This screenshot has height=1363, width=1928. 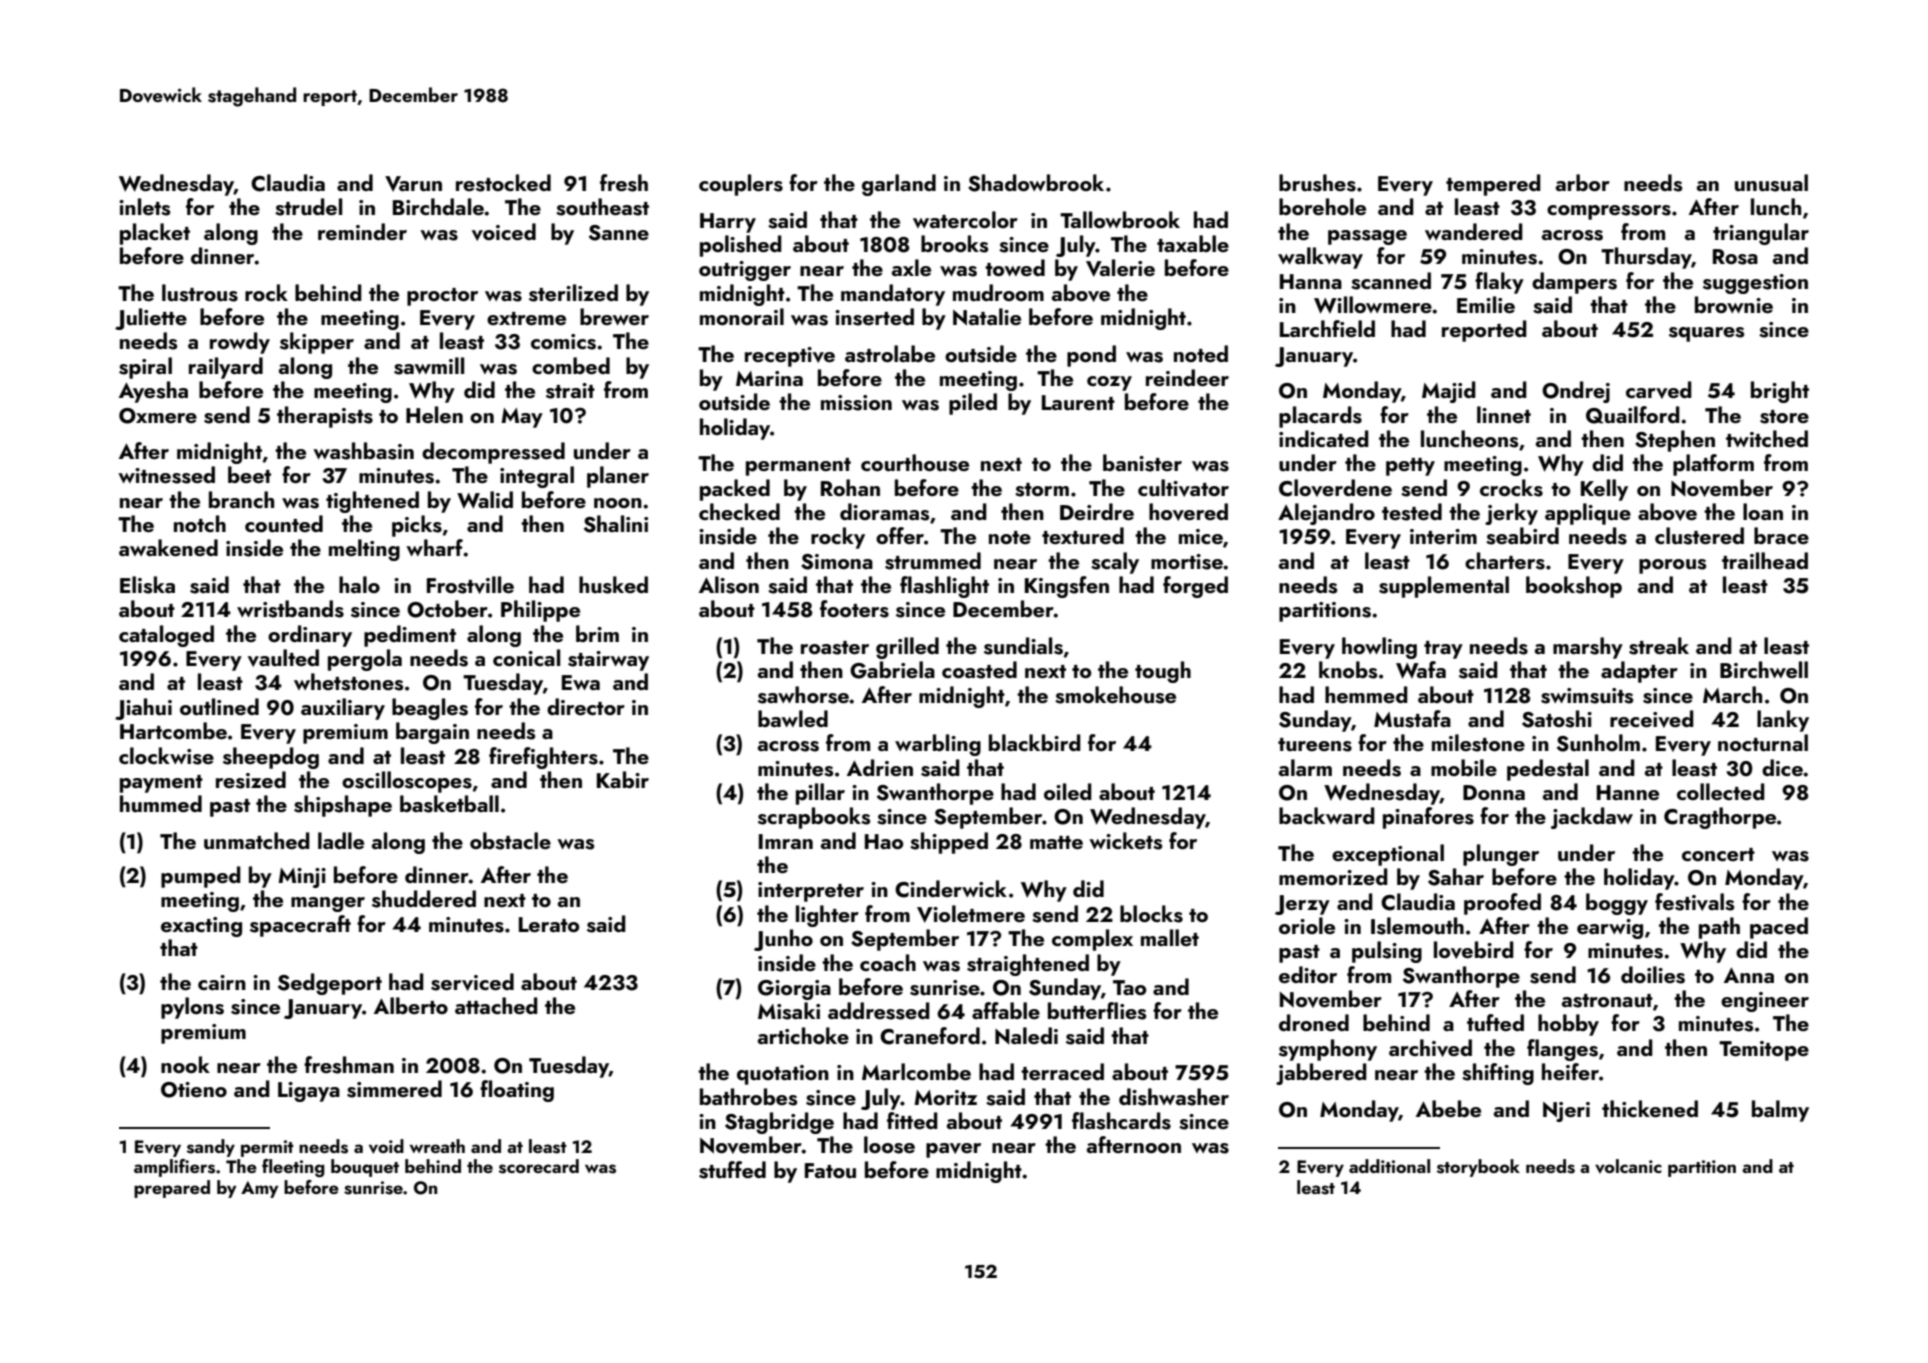 I want to click on floating, so click(x=517, y=1091).
